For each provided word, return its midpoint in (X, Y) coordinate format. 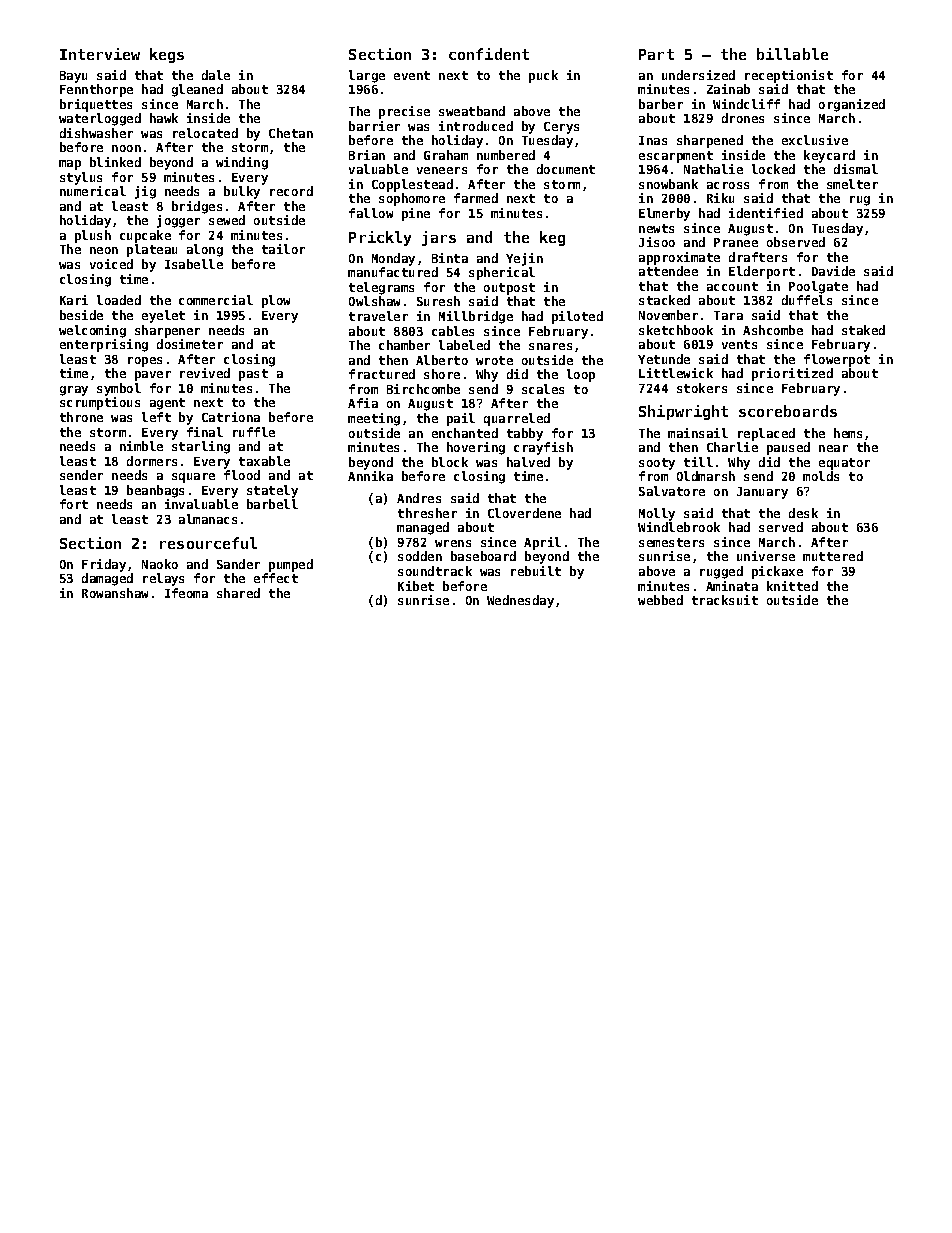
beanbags (155, 491)
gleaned (197, 90)
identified (766, 213)
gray (74, 391)
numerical (93, 191)
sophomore (412, 199)
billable (792, 54)
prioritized (792, 374)
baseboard (483, 556)
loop (581, 375)
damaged (107, 579)
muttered (833, 556)
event (412, 75)
